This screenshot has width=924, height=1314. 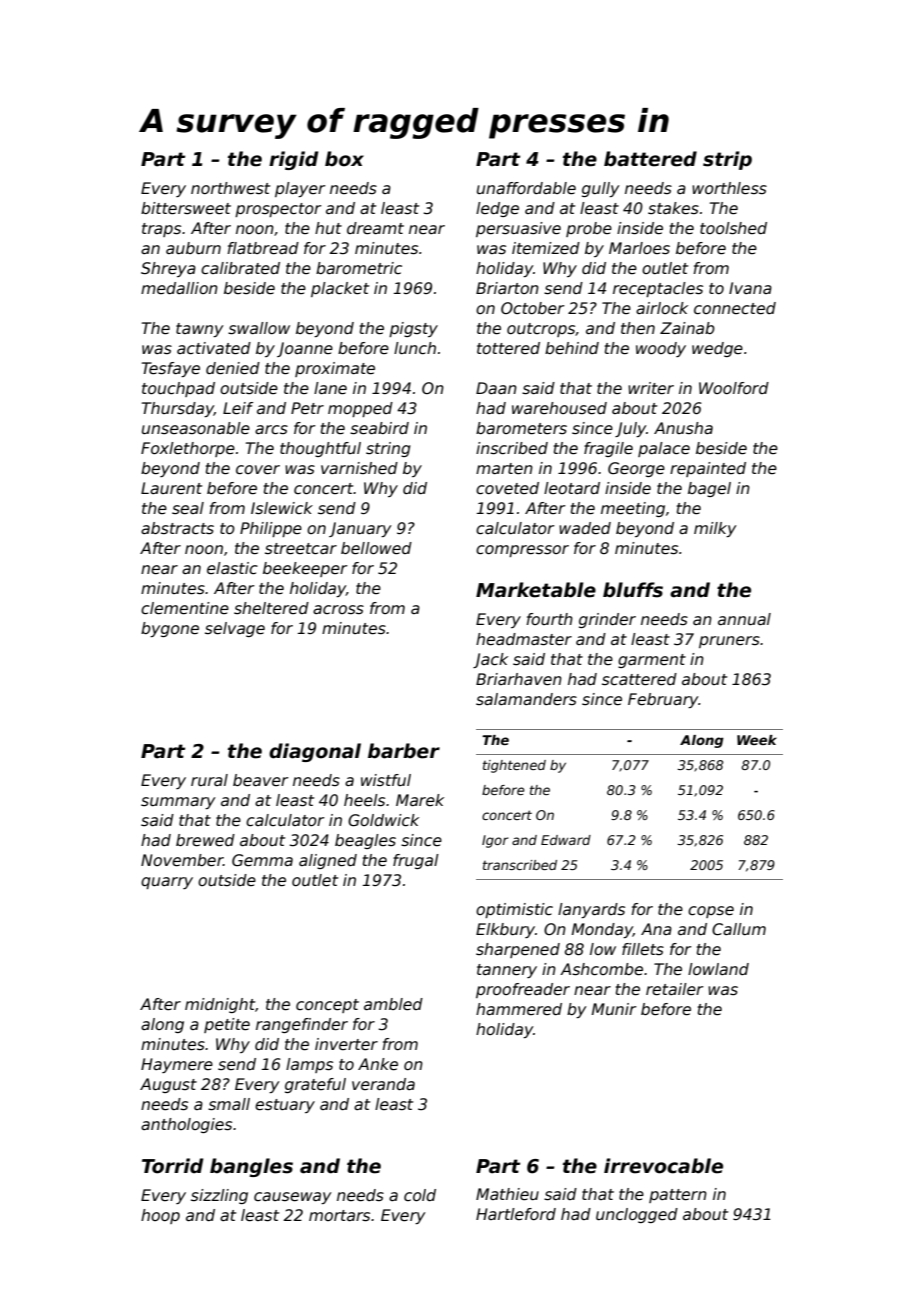 What do you see at coordinates (650, 159) in the screenshot?
I see `battered` at bounding box center [650, 159].
